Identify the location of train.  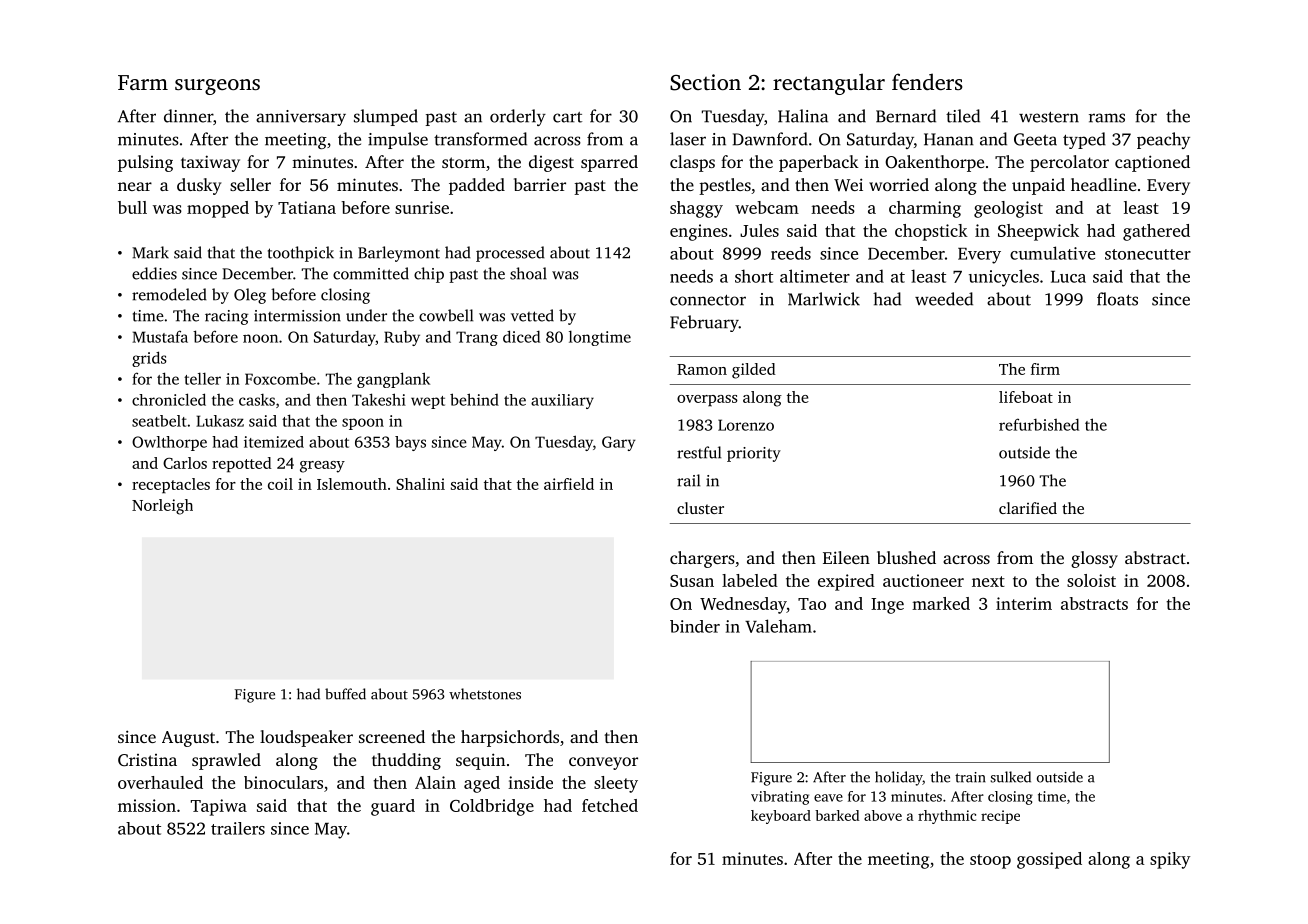
(970, 777).
